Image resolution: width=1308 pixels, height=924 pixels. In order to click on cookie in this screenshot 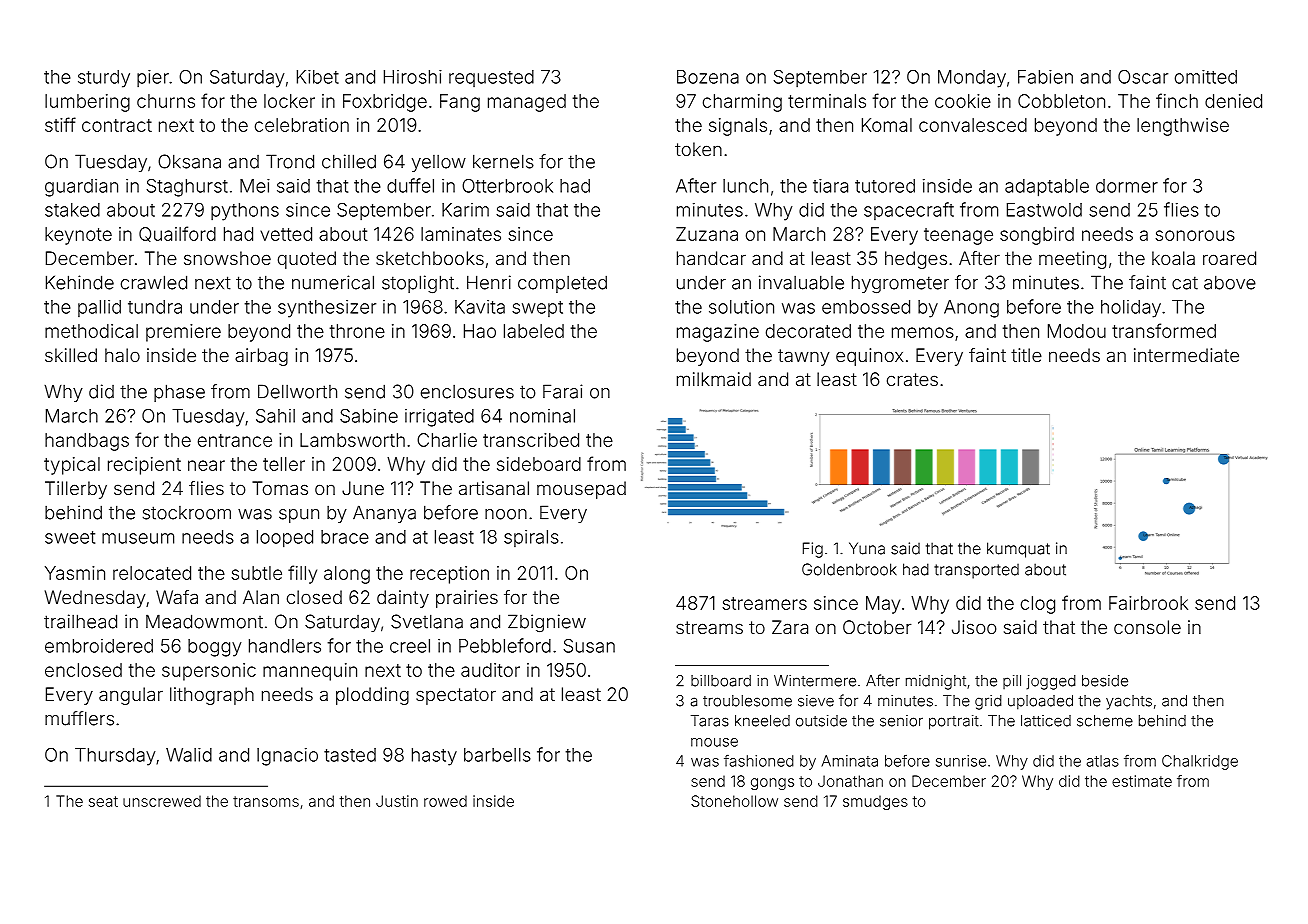, I will do `click(963, 101)`.
